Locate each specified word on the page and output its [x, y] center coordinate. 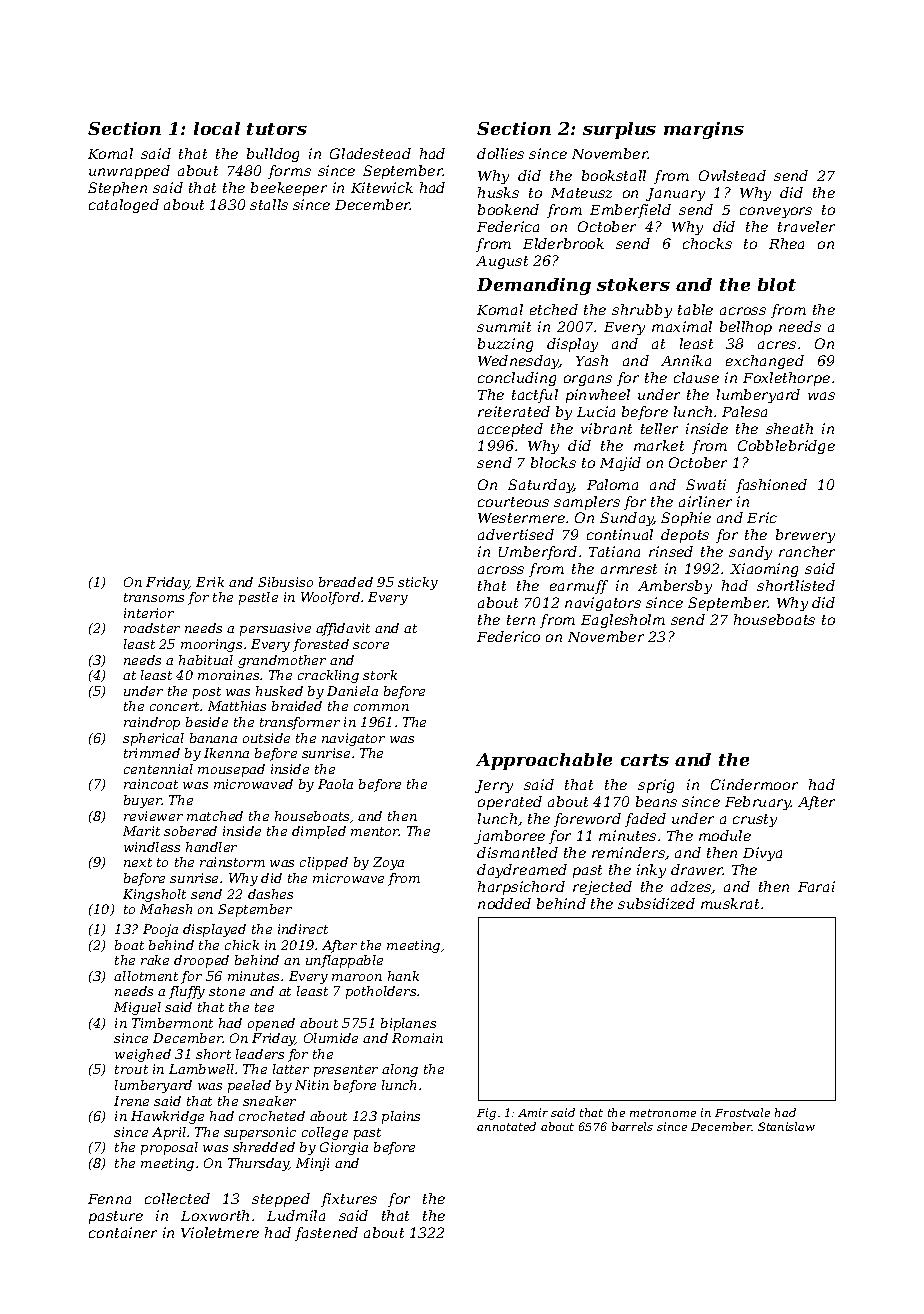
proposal [169, 1148]
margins [704, 130]
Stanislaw [786, 1126]
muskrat [730, 903]
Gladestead [370, 153]
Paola [335, 784]
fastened [326, 1234]
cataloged [124, 206]
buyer [143, 801]
